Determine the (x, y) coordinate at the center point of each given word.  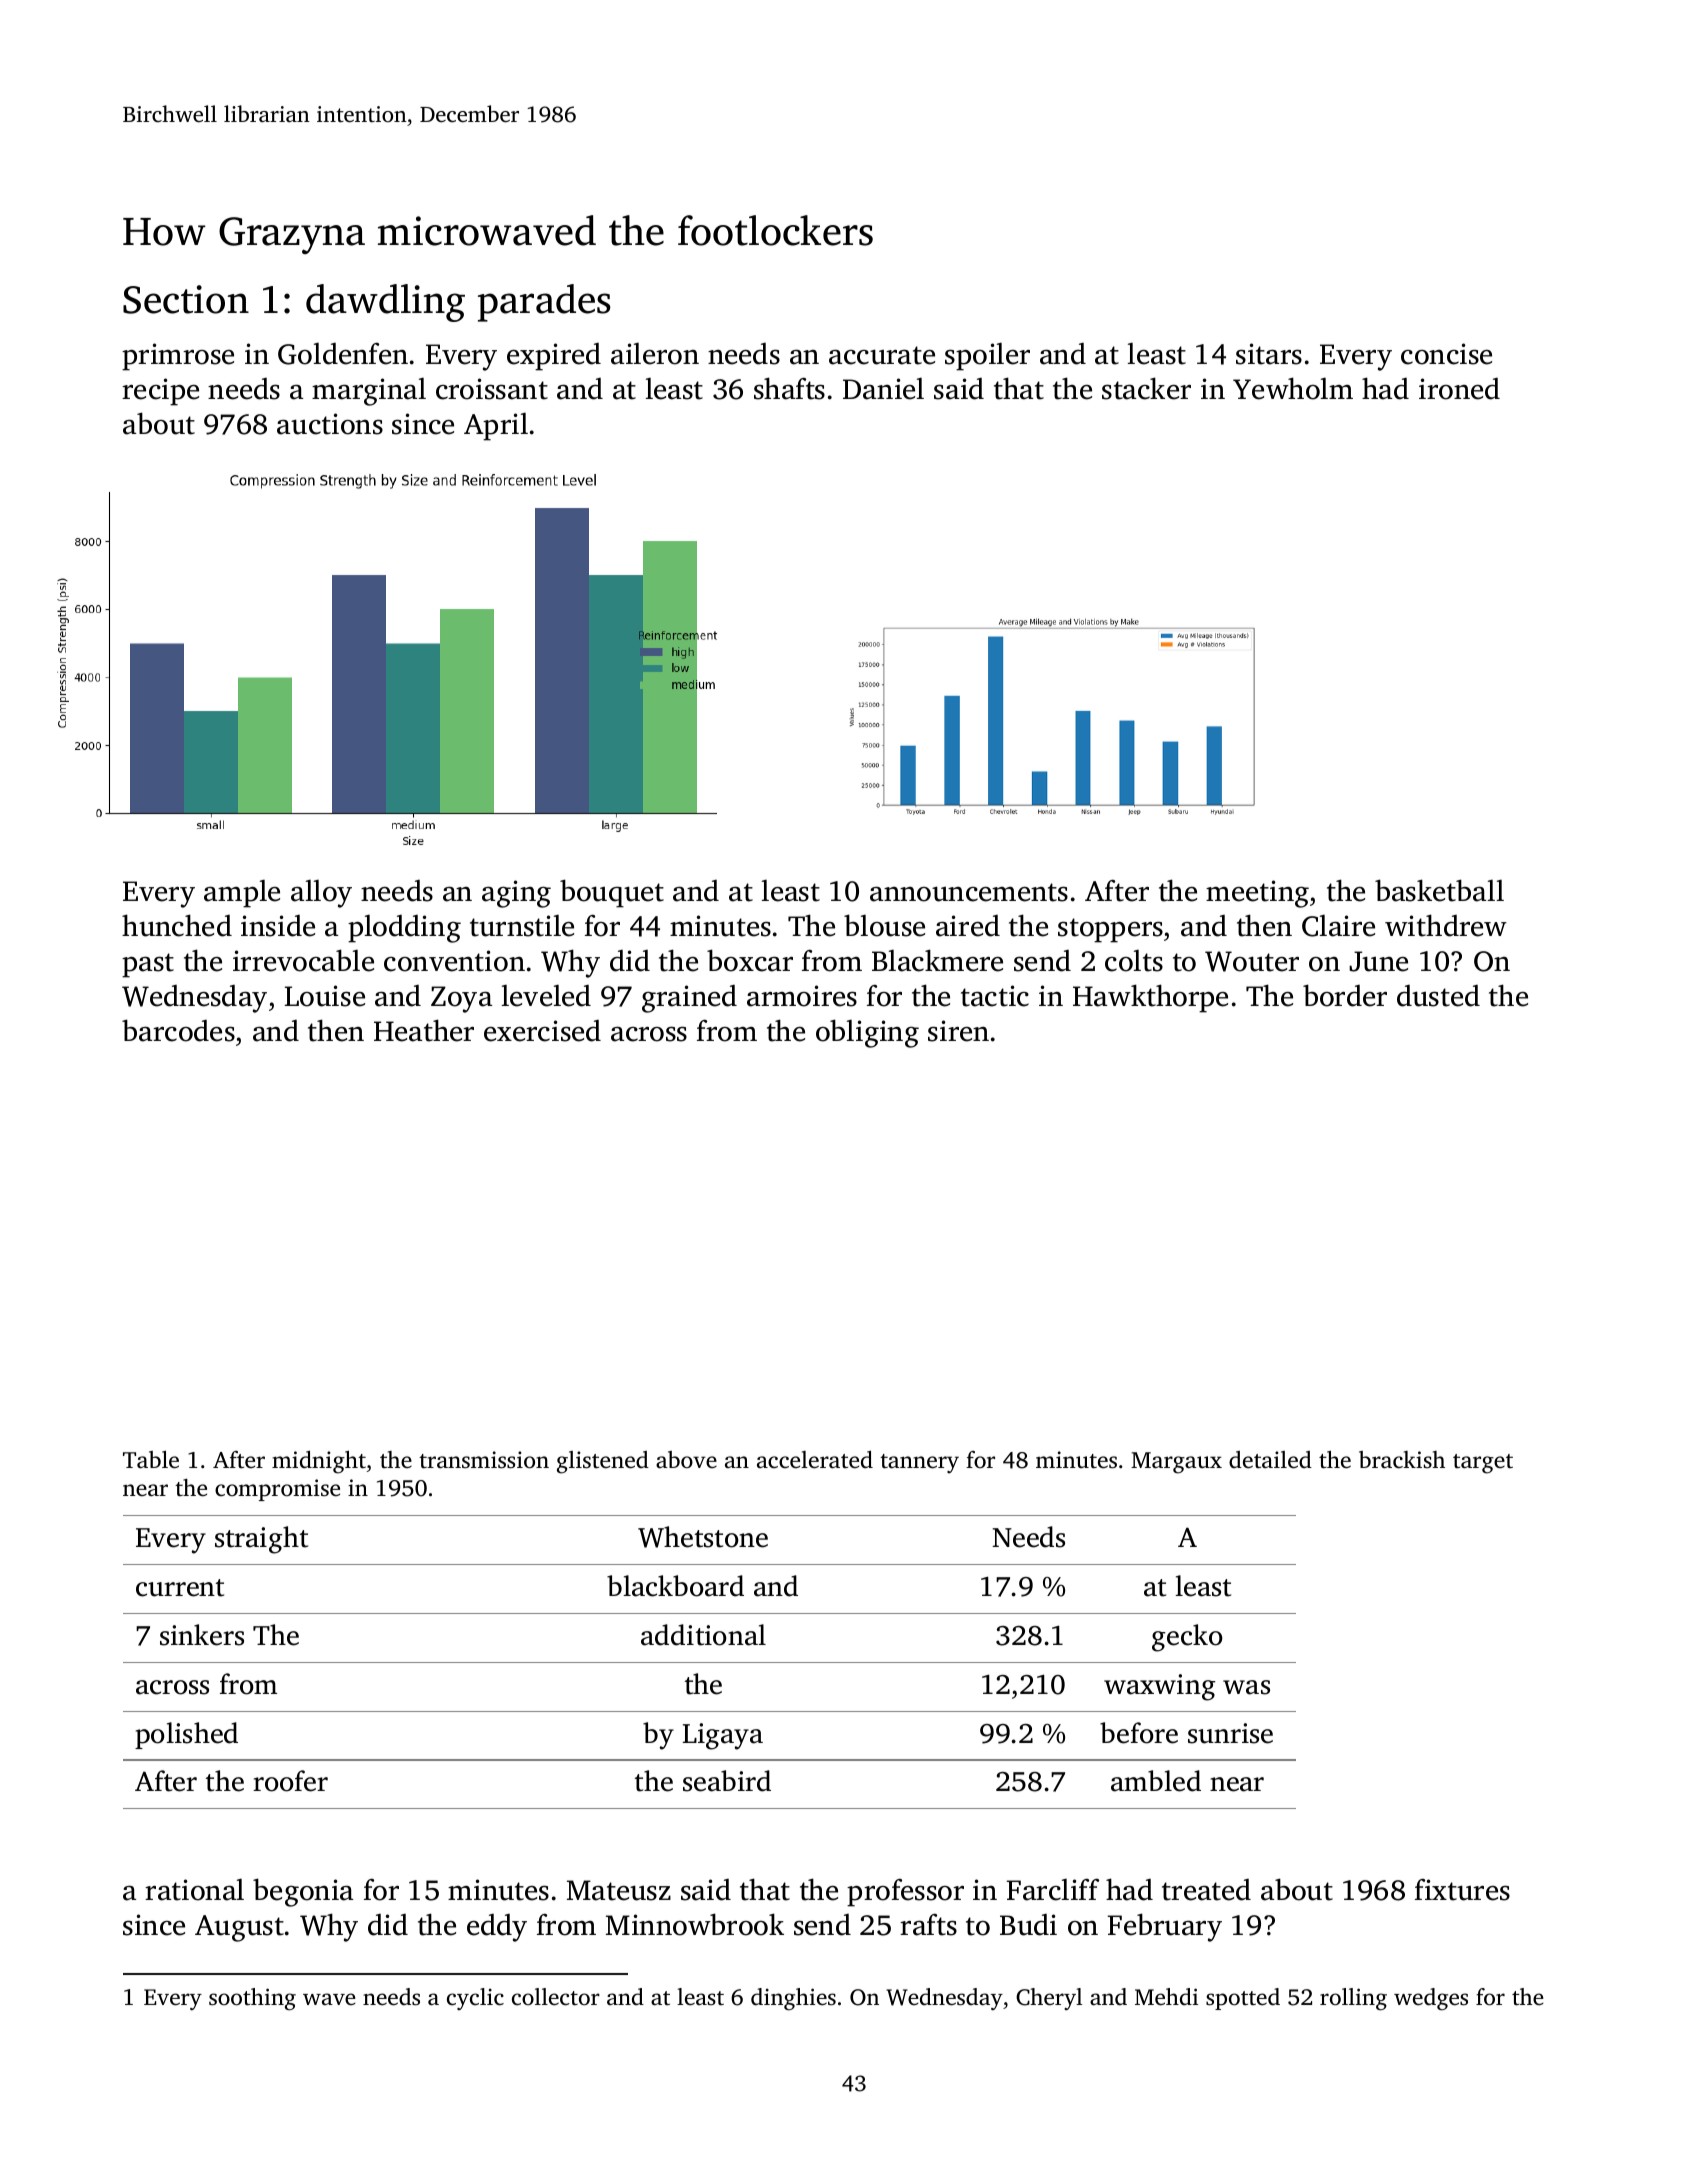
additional (703, 1635)
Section (186, 299)
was (1246, 1687)
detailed (1270, 1460)
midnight (319, 1462)
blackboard (675, 1586)
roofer (290, 1781)
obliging (867, 1033)
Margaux (1176, 1463)
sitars (1269, 354)
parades (544, 303)
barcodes (178, 1030)
